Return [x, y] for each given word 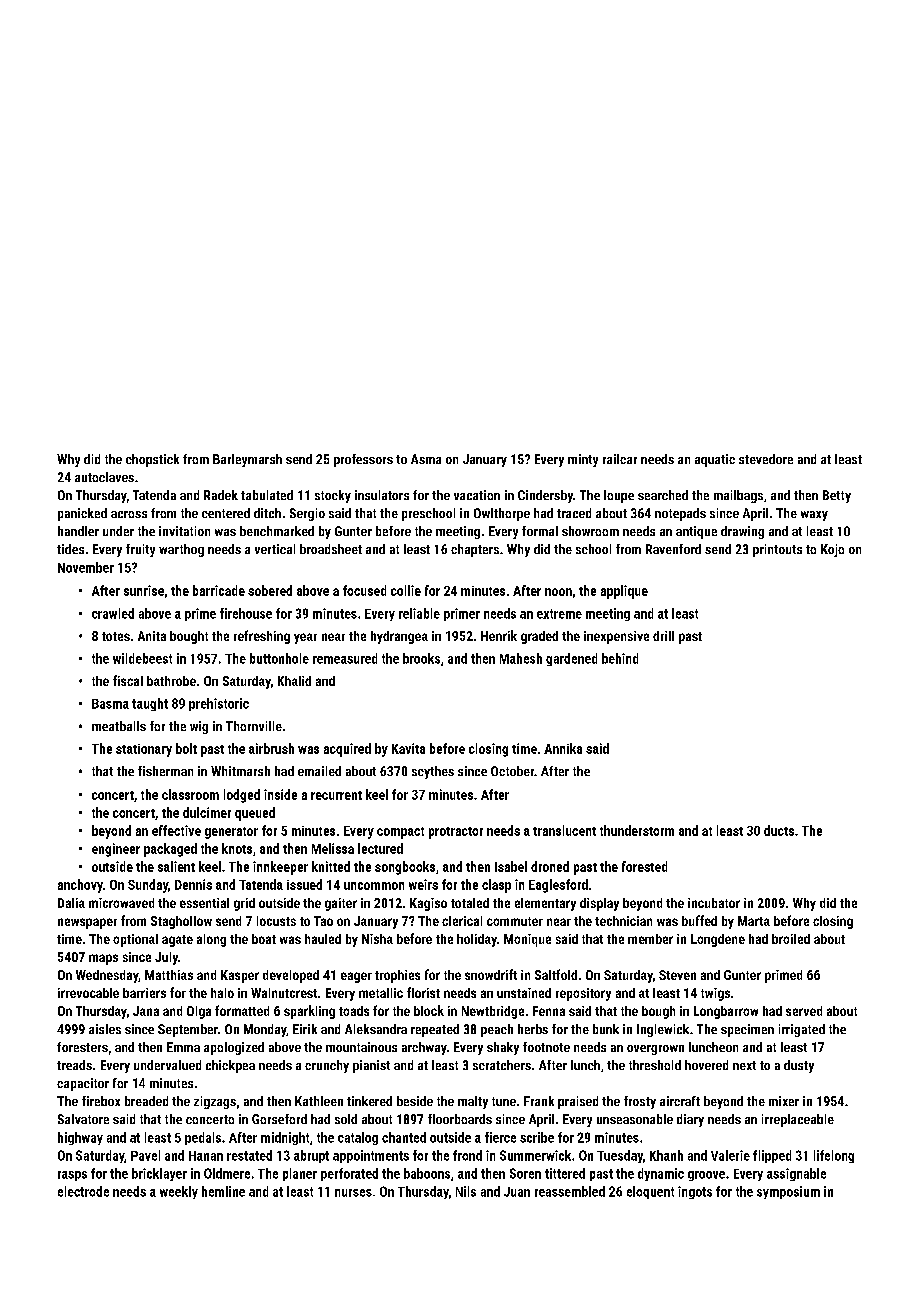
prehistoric [219, 704]
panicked [82, 514]
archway [424, 1048]
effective [176, 830]
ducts [779, 830]
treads [74, 1065]
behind [620, 658]
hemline [223, 1191]
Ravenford [673, 549]
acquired [347, 750]
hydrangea [399, 637]
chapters [475, 550]
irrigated [802, 1030]
